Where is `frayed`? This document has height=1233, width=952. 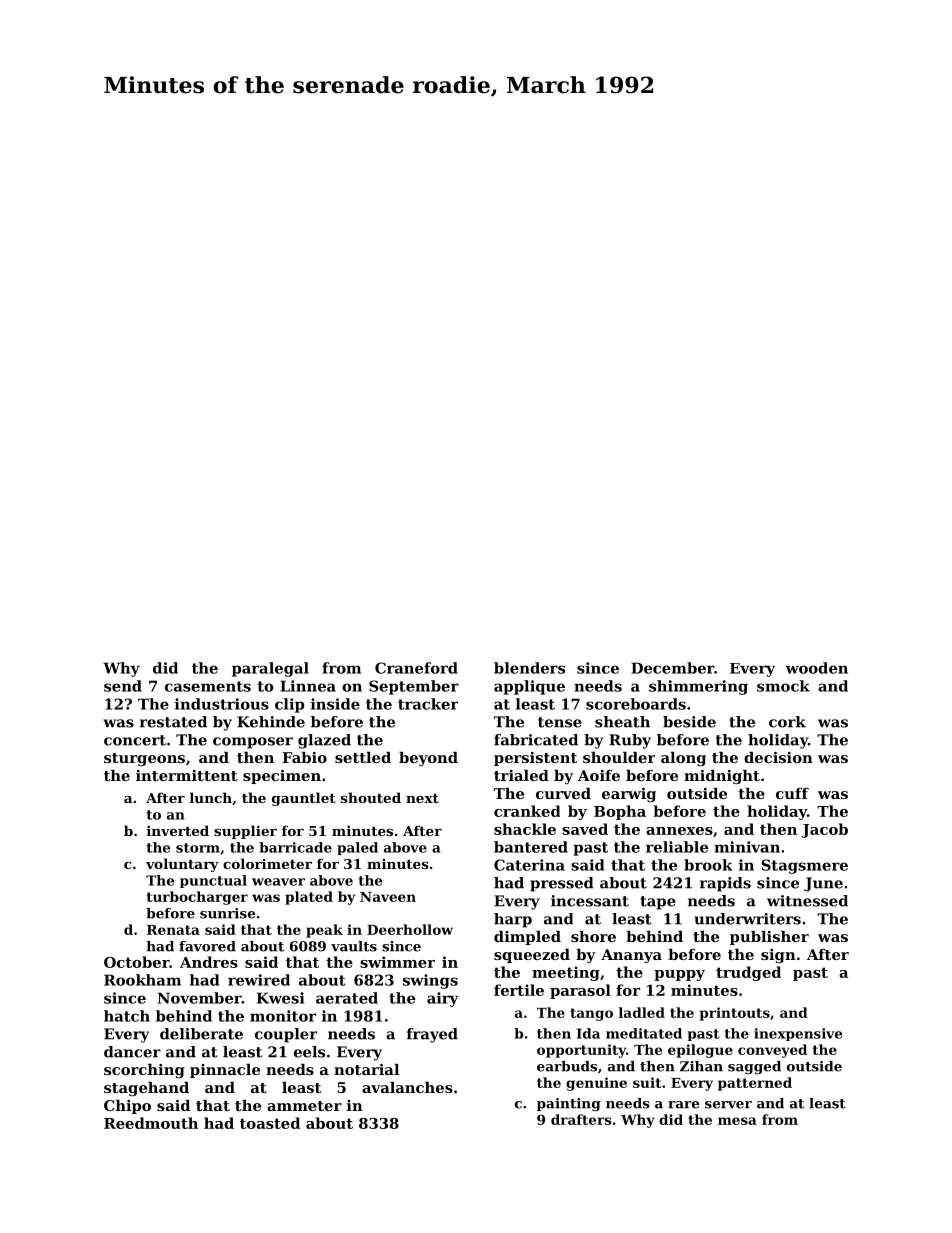 frayed is located at coordinates (432, 1035).
